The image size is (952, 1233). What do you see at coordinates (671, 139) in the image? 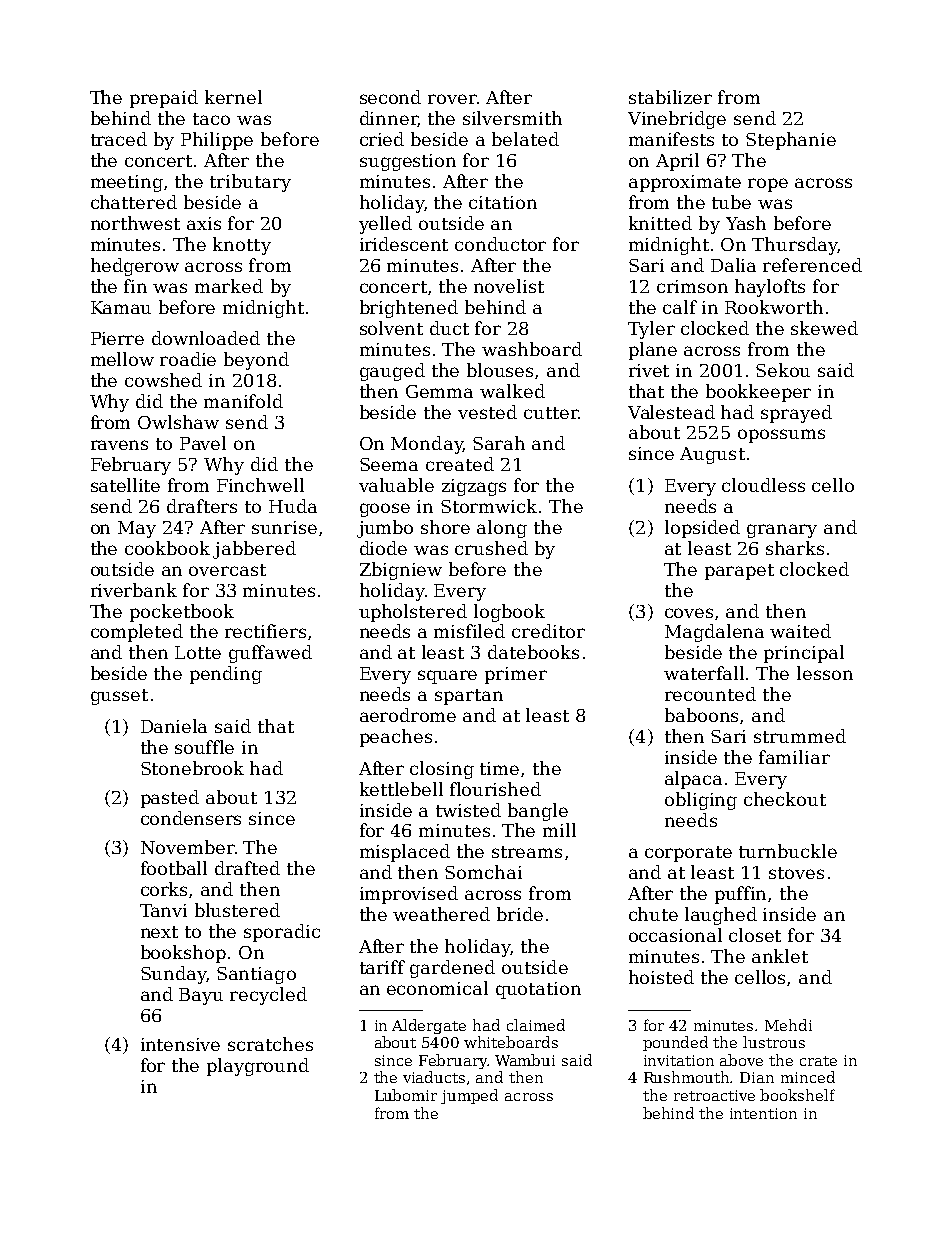
I see `manifests` at bounding box center [671, 139].
